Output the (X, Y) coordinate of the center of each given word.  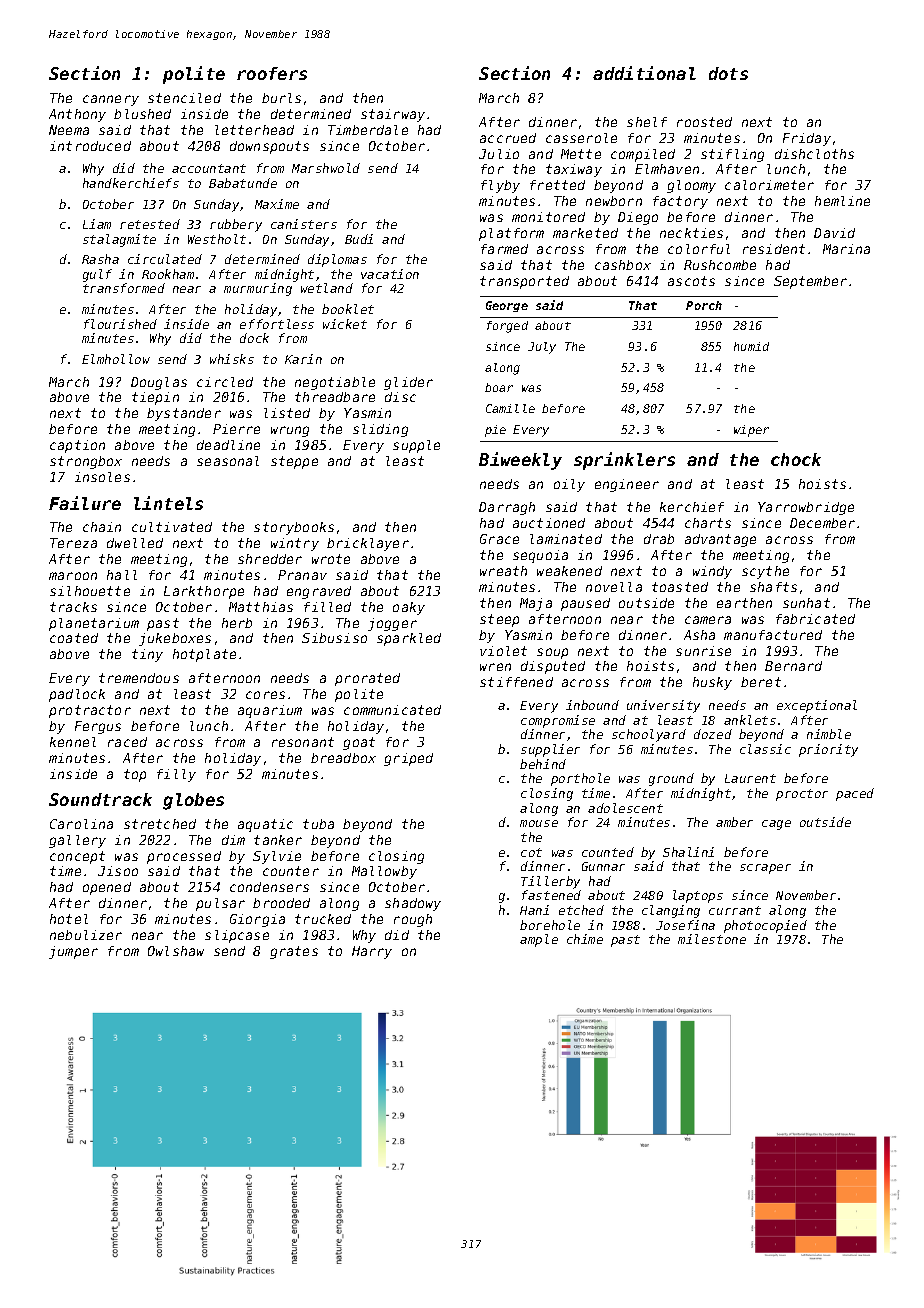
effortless (277, 324)
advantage (720, 540)
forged (507, 327)
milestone (712, 939)
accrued (508, 138)
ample (539, 940)
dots (728, 73)
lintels (168, 503)
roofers (272, 73)
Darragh (507, 508)
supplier (550, 750)
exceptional (817, 706)
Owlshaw (176, 951)
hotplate (204, 655)
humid (751, 346)
